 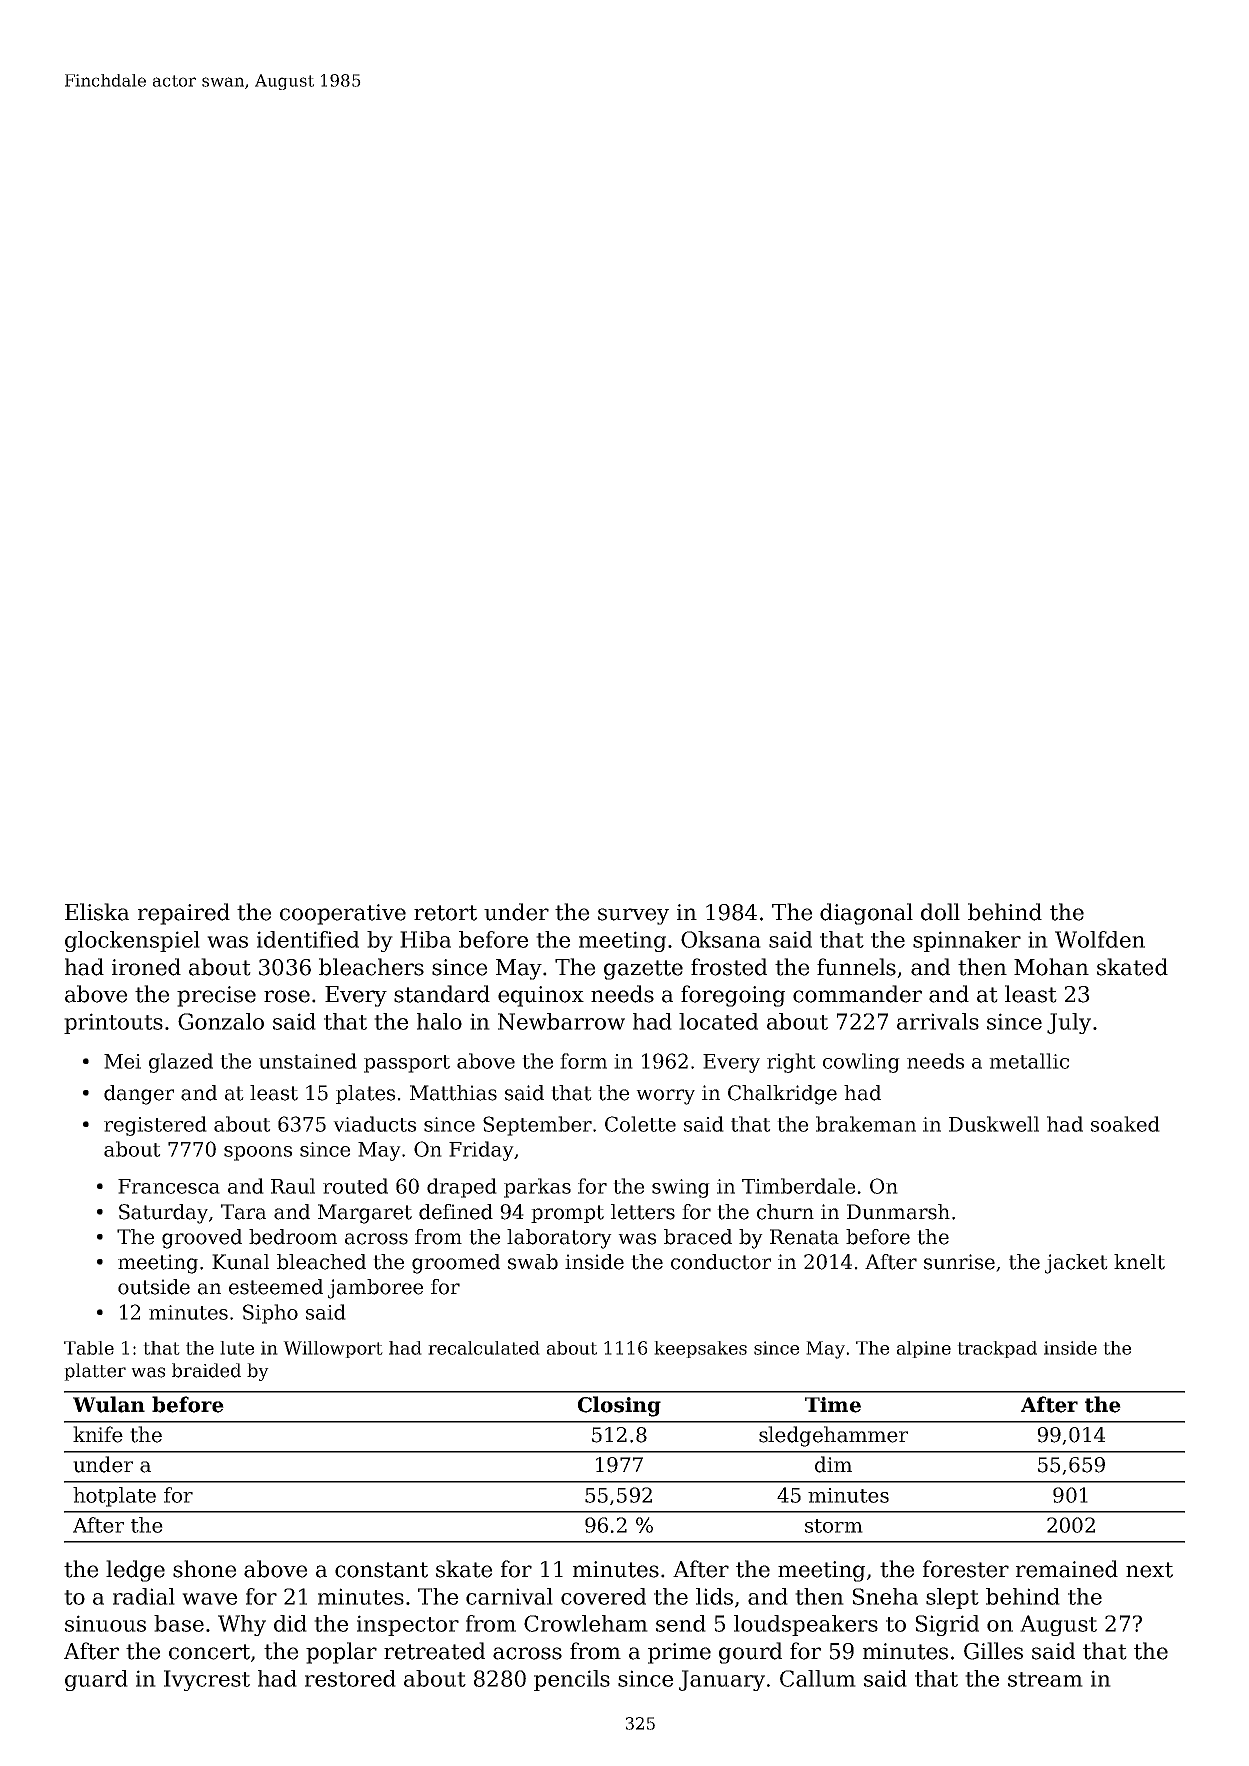 What do you see at coordinates (1100, 939) in the document?
I see `Wolfden` at bounding box center [1100, 939].
